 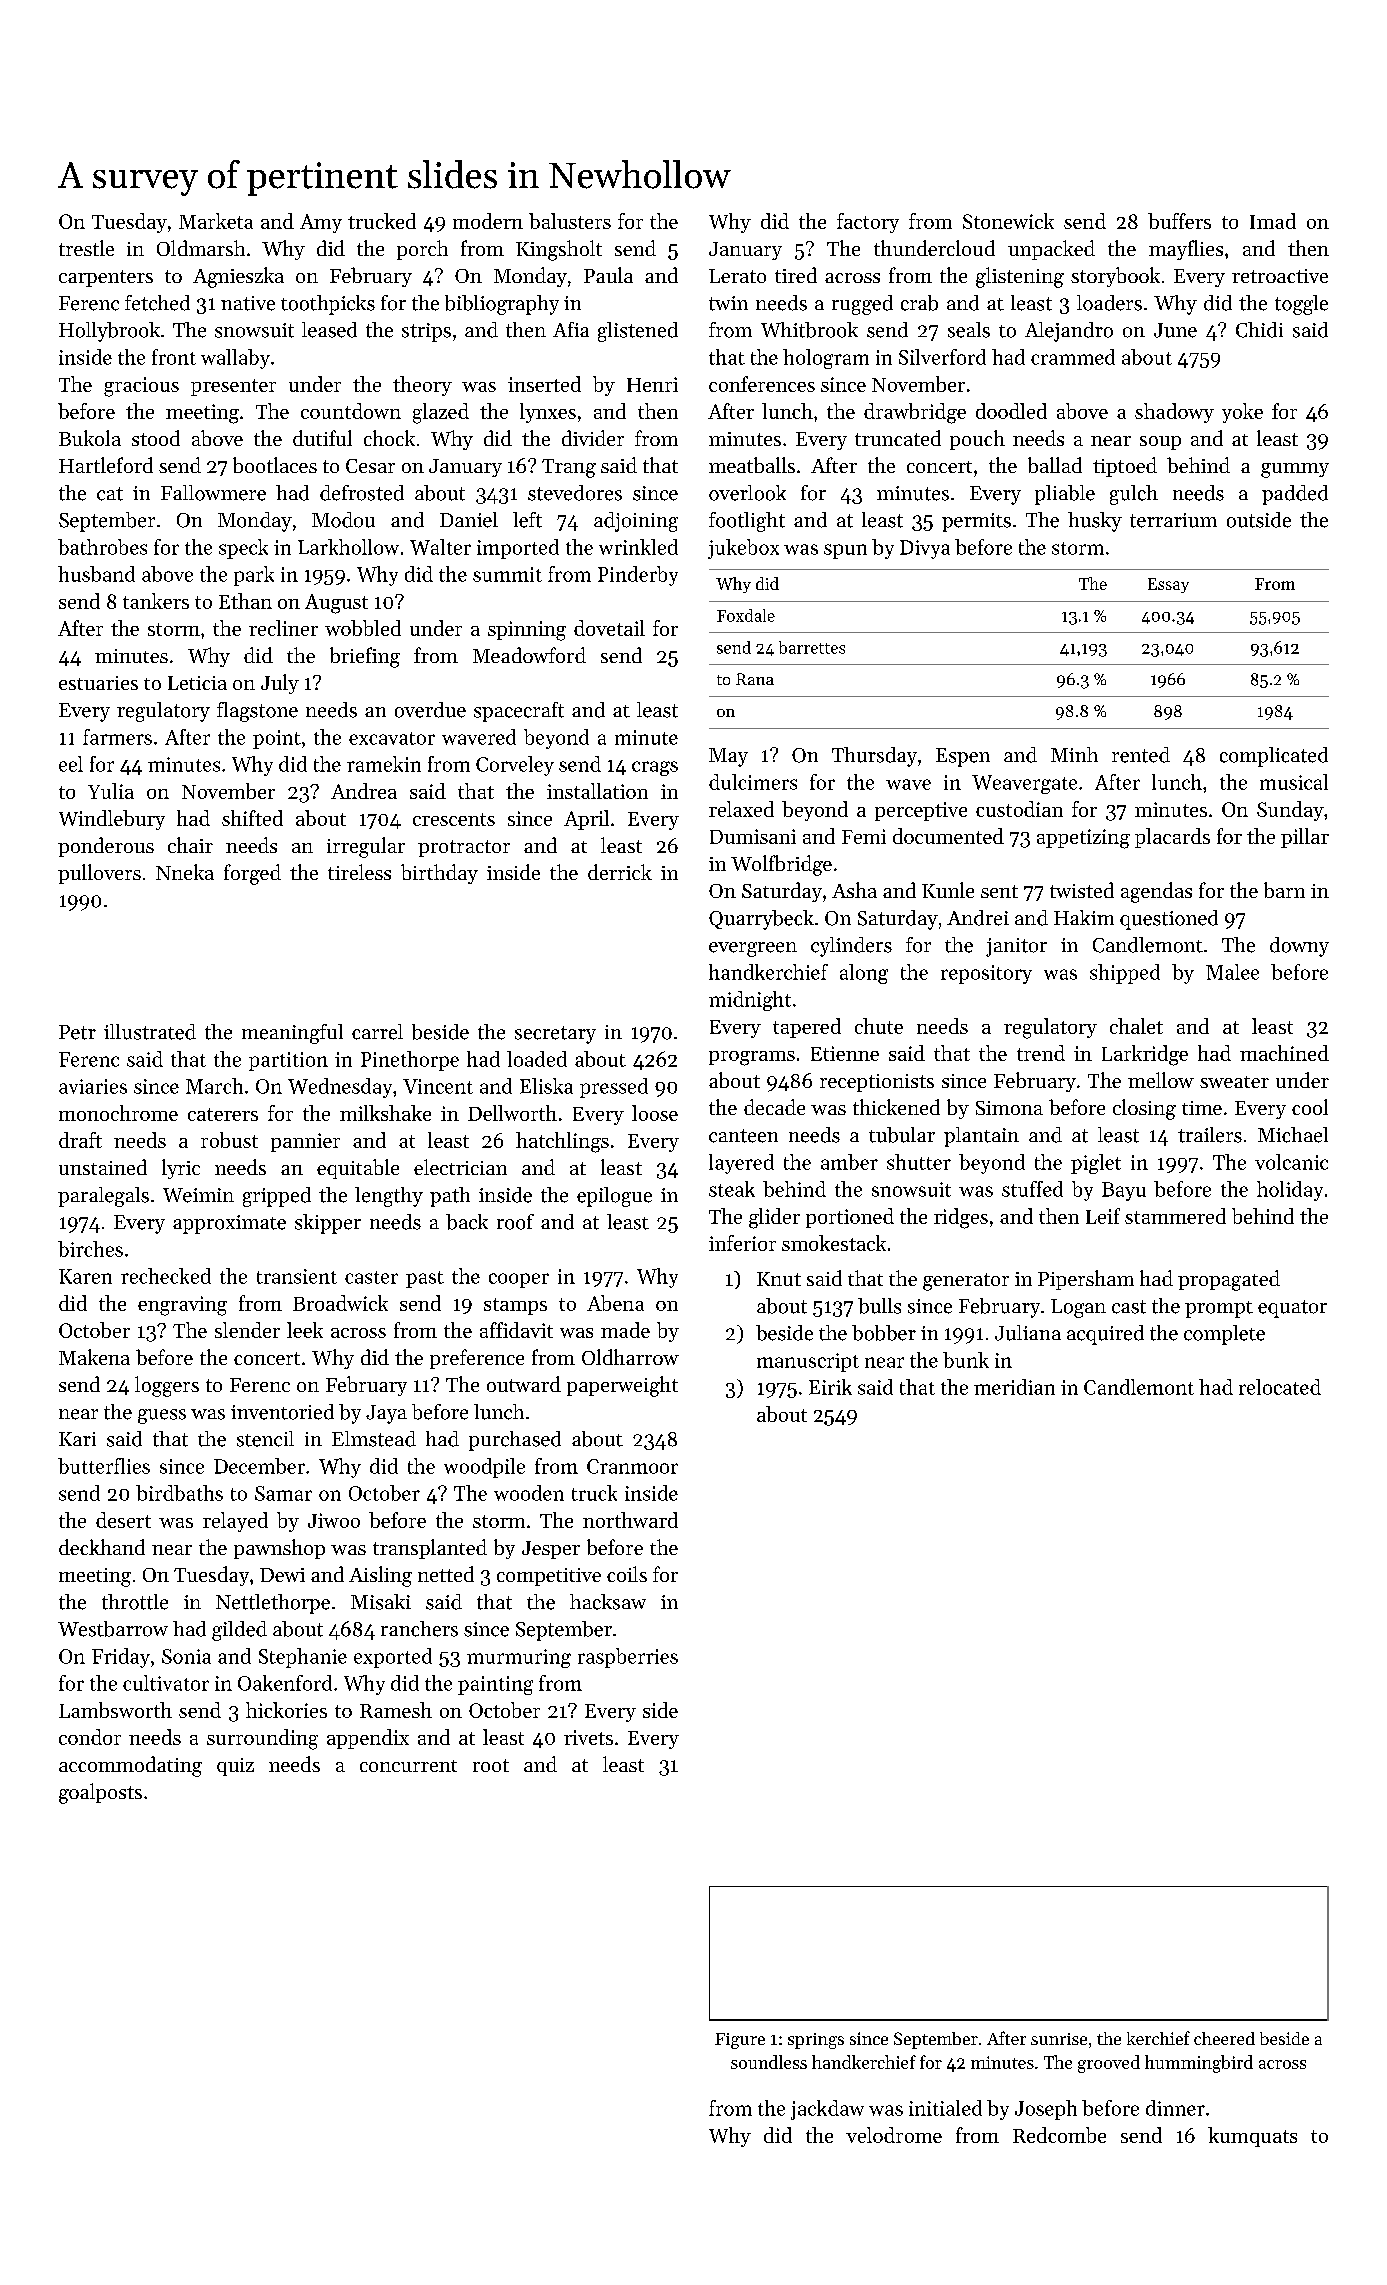 What do you see at coordinates (491, 1765) in the screenshot?
I see `root` at bounding box center [491, 1765].
